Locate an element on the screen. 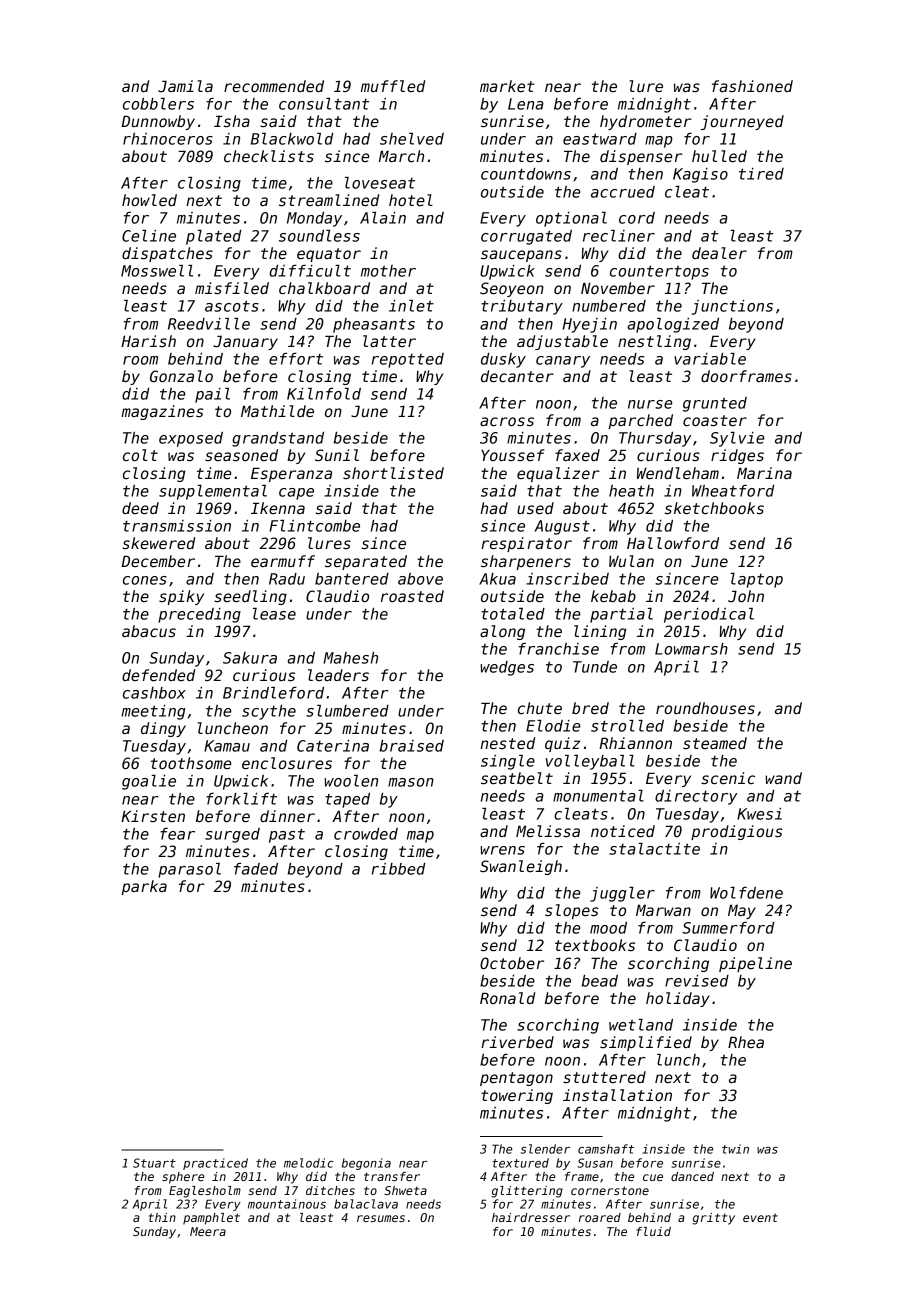 The height and width of the screenshot is (1314, 924). stalactite is located at coordinates (654, 849).
